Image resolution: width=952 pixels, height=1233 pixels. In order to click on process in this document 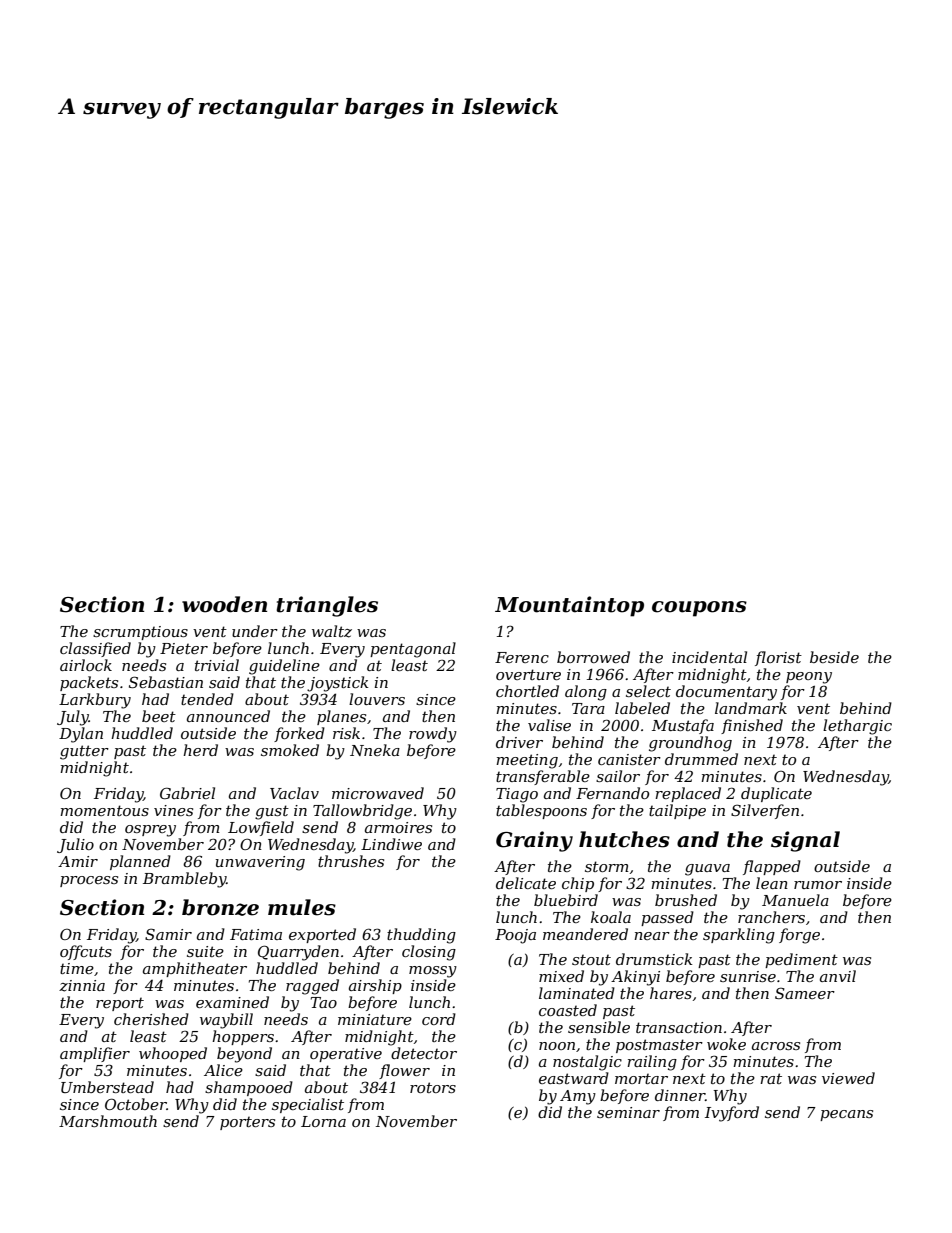, I will do `click(89, 881)`.
